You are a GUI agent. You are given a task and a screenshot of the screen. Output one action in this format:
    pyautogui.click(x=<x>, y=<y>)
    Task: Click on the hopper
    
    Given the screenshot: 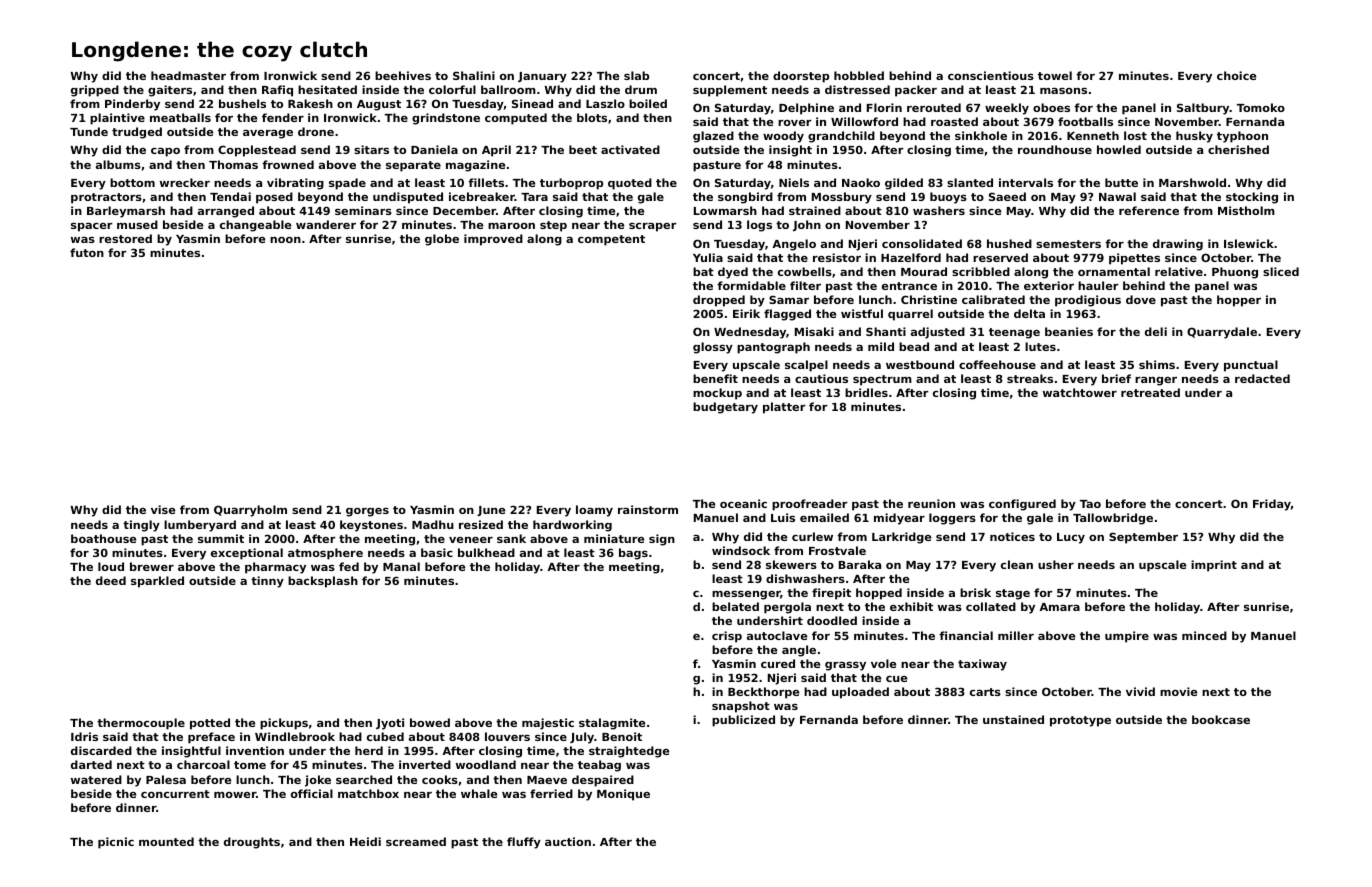 What is the action you would take?
    pyautogui.click(x=1239, y=301)
